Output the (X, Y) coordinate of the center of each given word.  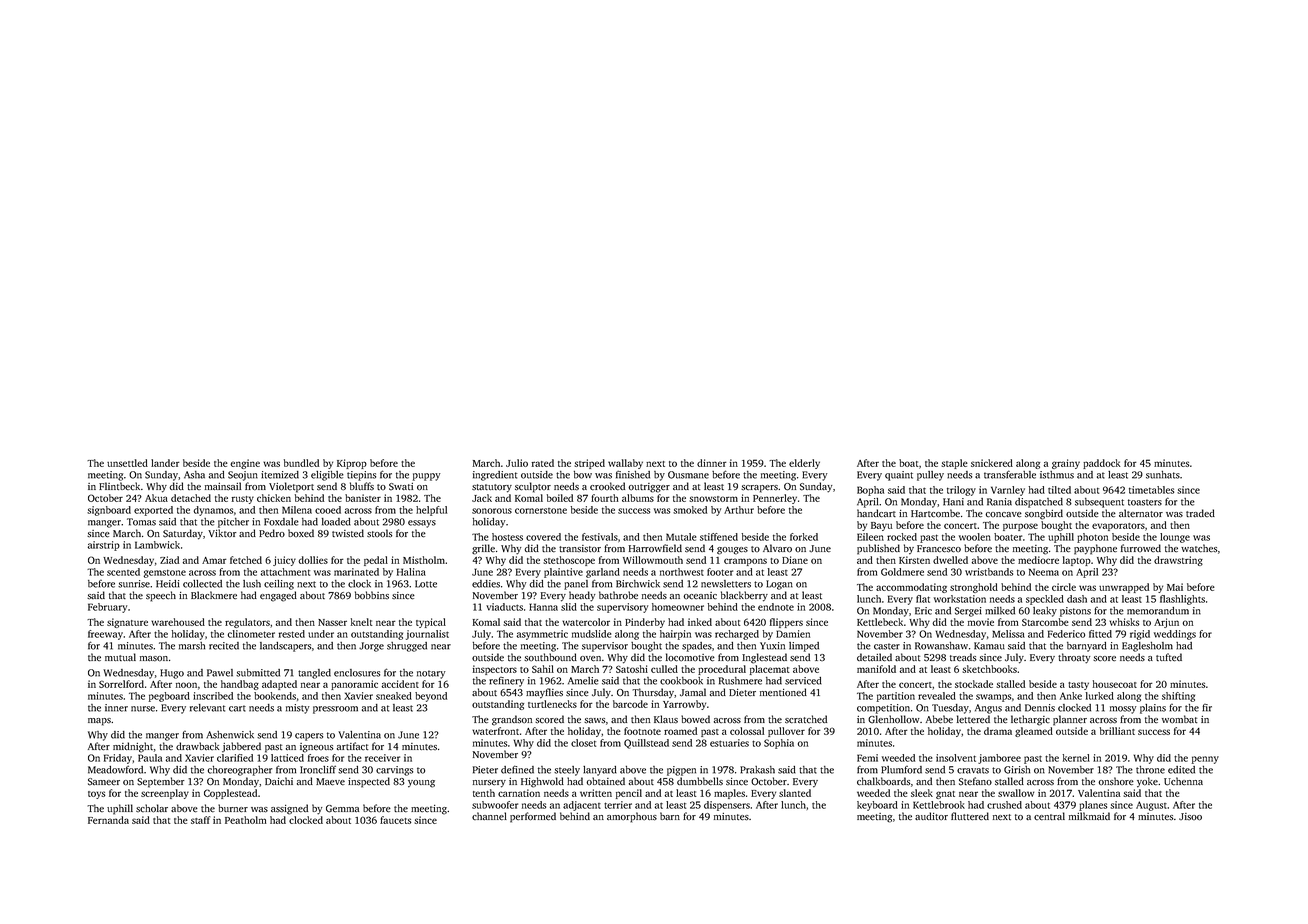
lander (165, 463)
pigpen (681, 771)
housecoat (1115, 684)
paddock (1102, 464)
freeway (105, 635)
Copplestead (230, 794)
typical (431, 623)
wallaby (625, 464)
